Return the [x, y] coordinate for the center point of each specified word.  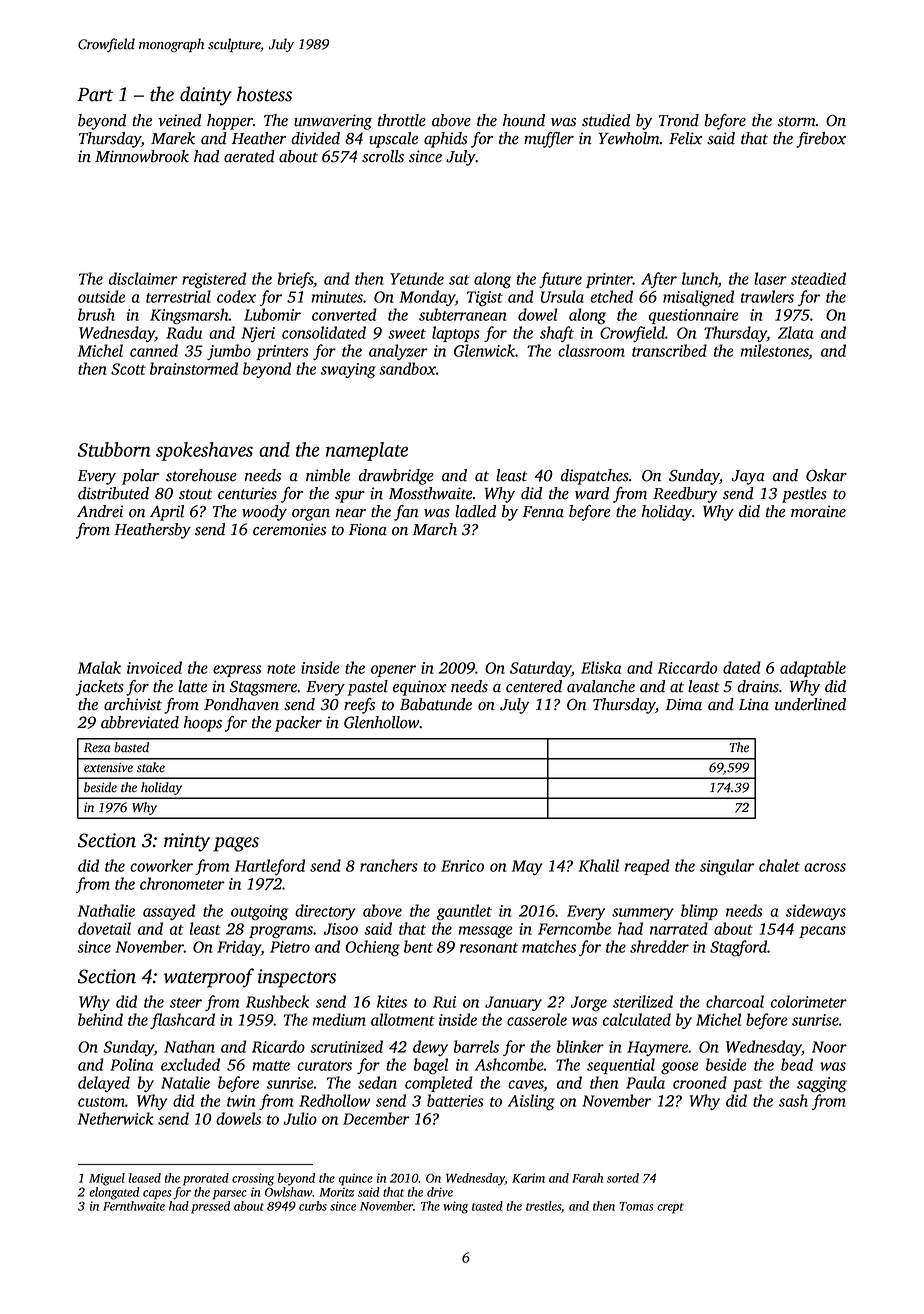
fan [406, 513]
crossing [253, 1179]
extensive [108, 768]
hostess [264, 94]
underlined [810, 704]
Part [95, 95]
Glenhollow [382, 722]
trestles [543, 1206]
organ [311, 515]
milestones [774, 350]
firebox [821, 140]
